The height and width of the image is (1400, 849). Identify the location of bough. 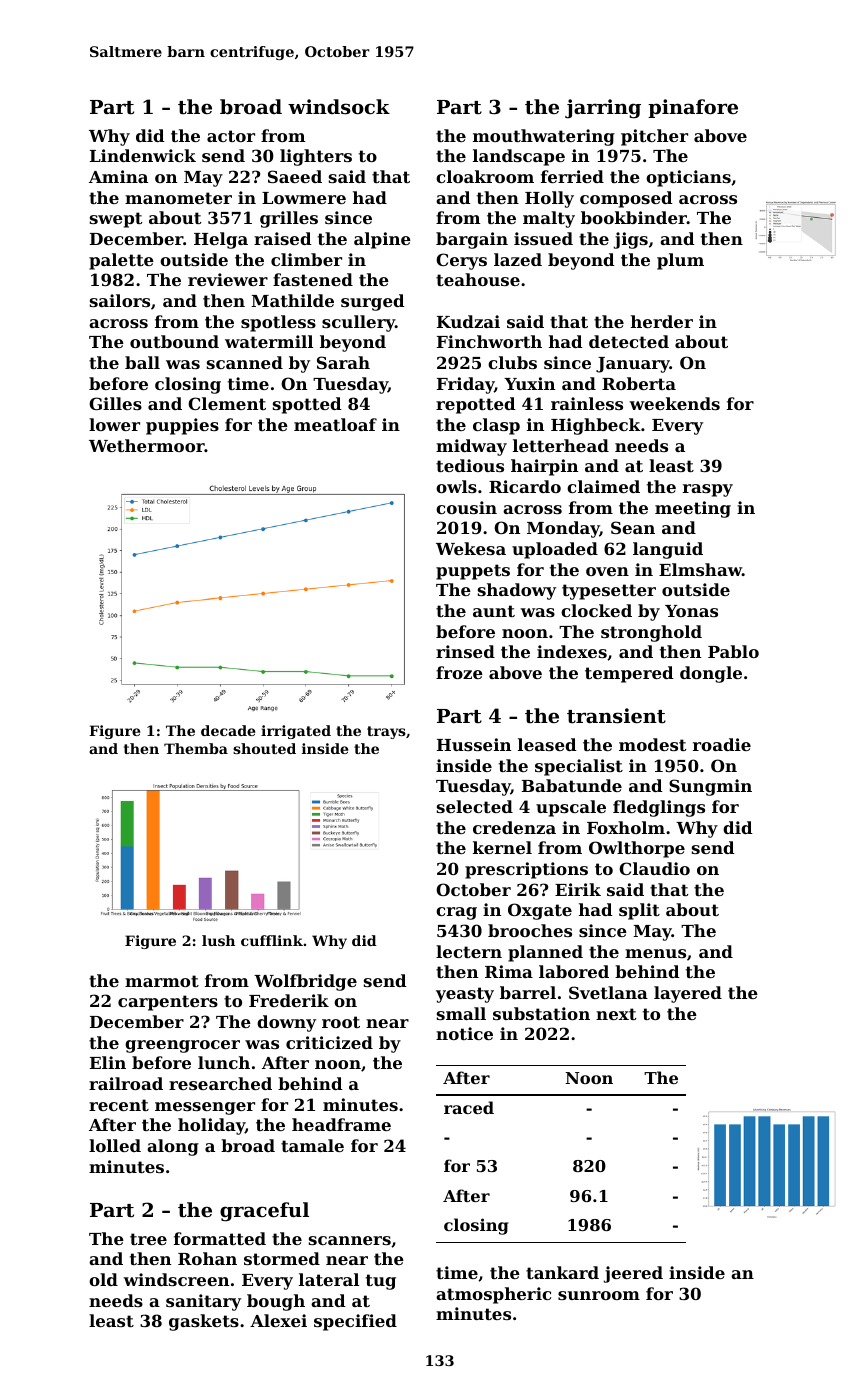
(276, 1302).
